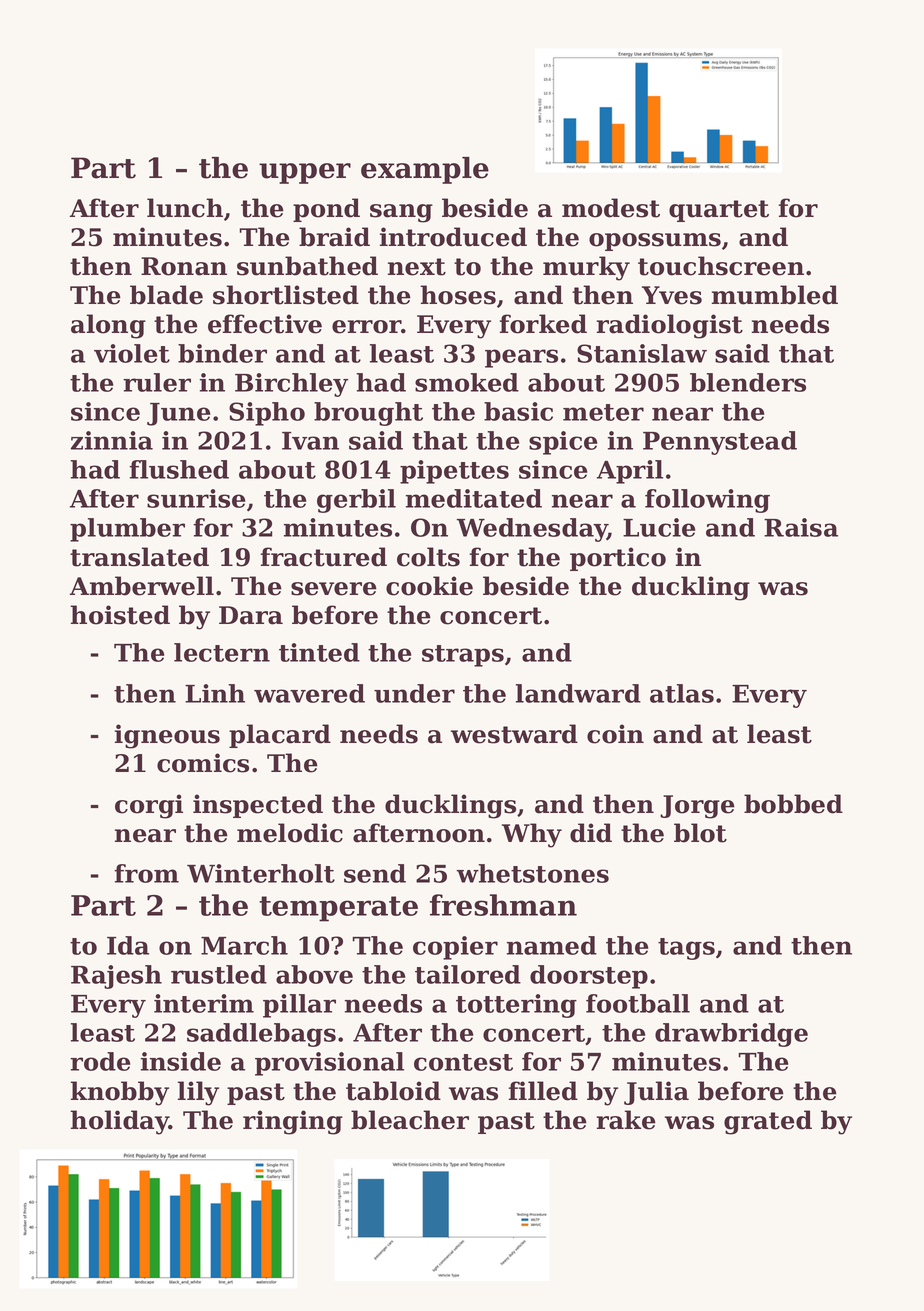  Describe the element at coordinates (768, 1122) in the document. I see `grated` at that location.
